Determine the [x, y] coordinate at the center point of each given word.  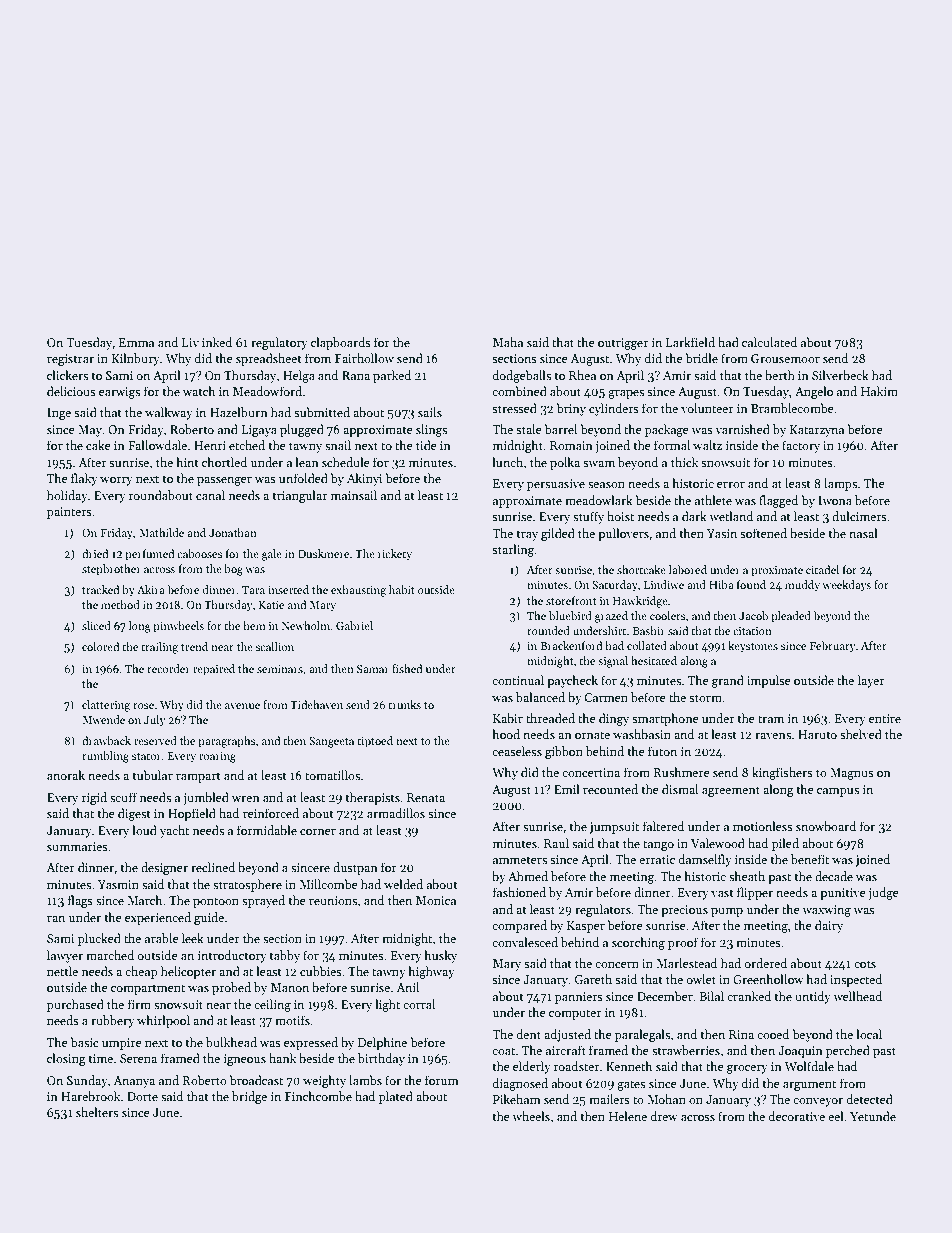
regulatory [279, 343]
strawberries [686, 1050]
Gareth [593, 979]
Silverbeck [840, 375]
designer [164, 868]
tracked [100, 589]
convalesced [525, 942]
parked [392, 376]
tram [771, 719]
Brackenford [571, 645]
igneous [245, 1060]
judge [883, 893]
